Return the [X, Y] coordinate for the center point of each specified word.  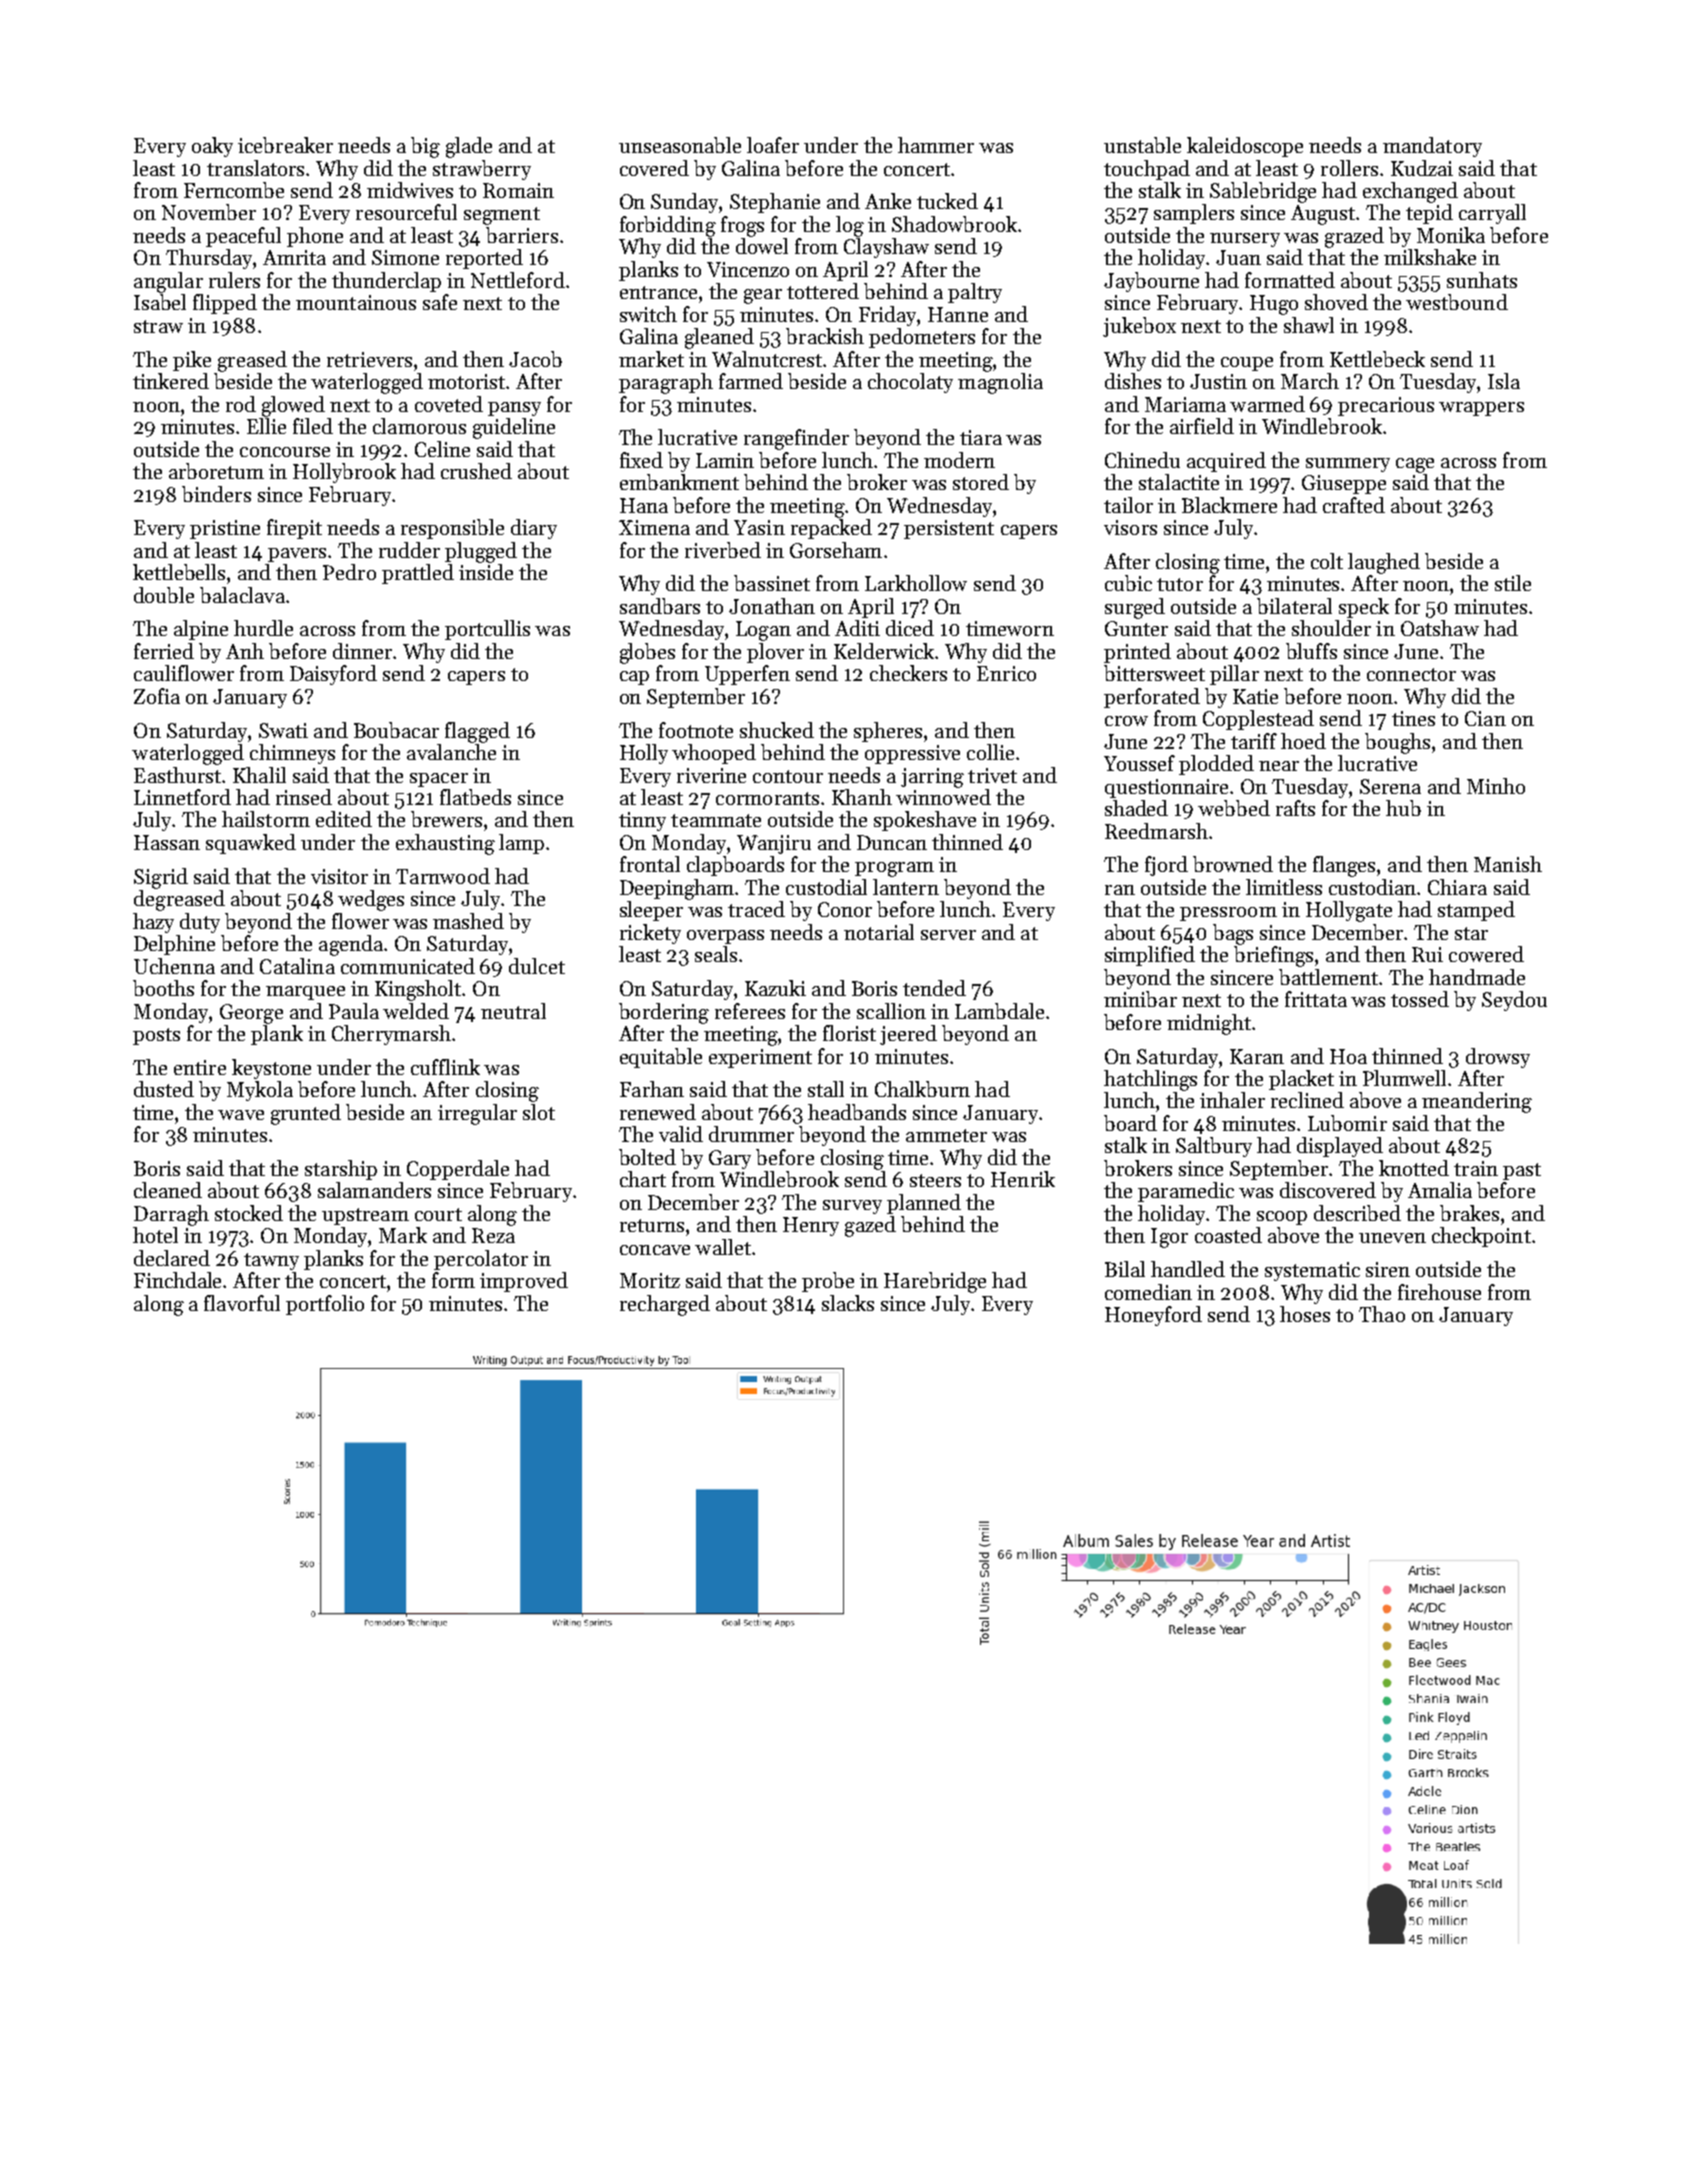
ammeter [946, 1135]
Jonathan [772, 606]
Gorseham [836, 550]
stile [1513, 583]
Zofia [157, 696]
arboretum [216, 471]
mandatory [1432, 147]
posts [156, 1036]
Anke [888, 201]
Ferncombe [234, 190]
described [1357, 1213]
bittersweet [1154, 673]
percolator [481, 1260]
